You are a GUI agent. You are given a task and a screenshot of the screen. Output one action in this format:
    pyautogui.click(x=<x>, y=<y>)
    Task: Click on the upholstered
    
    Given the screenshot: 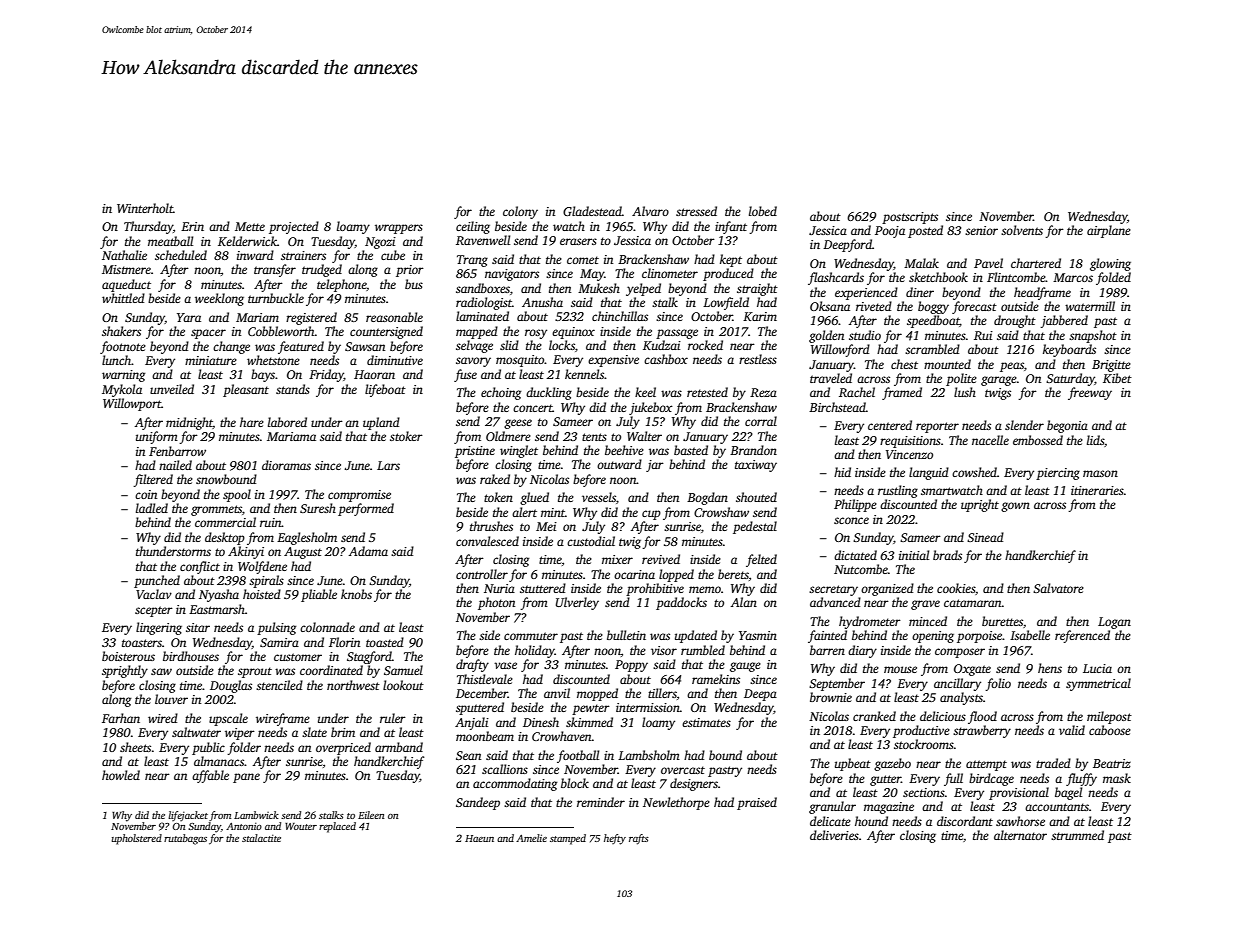 What is the action you would take?
    pyautogui.click(x=137, y=839)
